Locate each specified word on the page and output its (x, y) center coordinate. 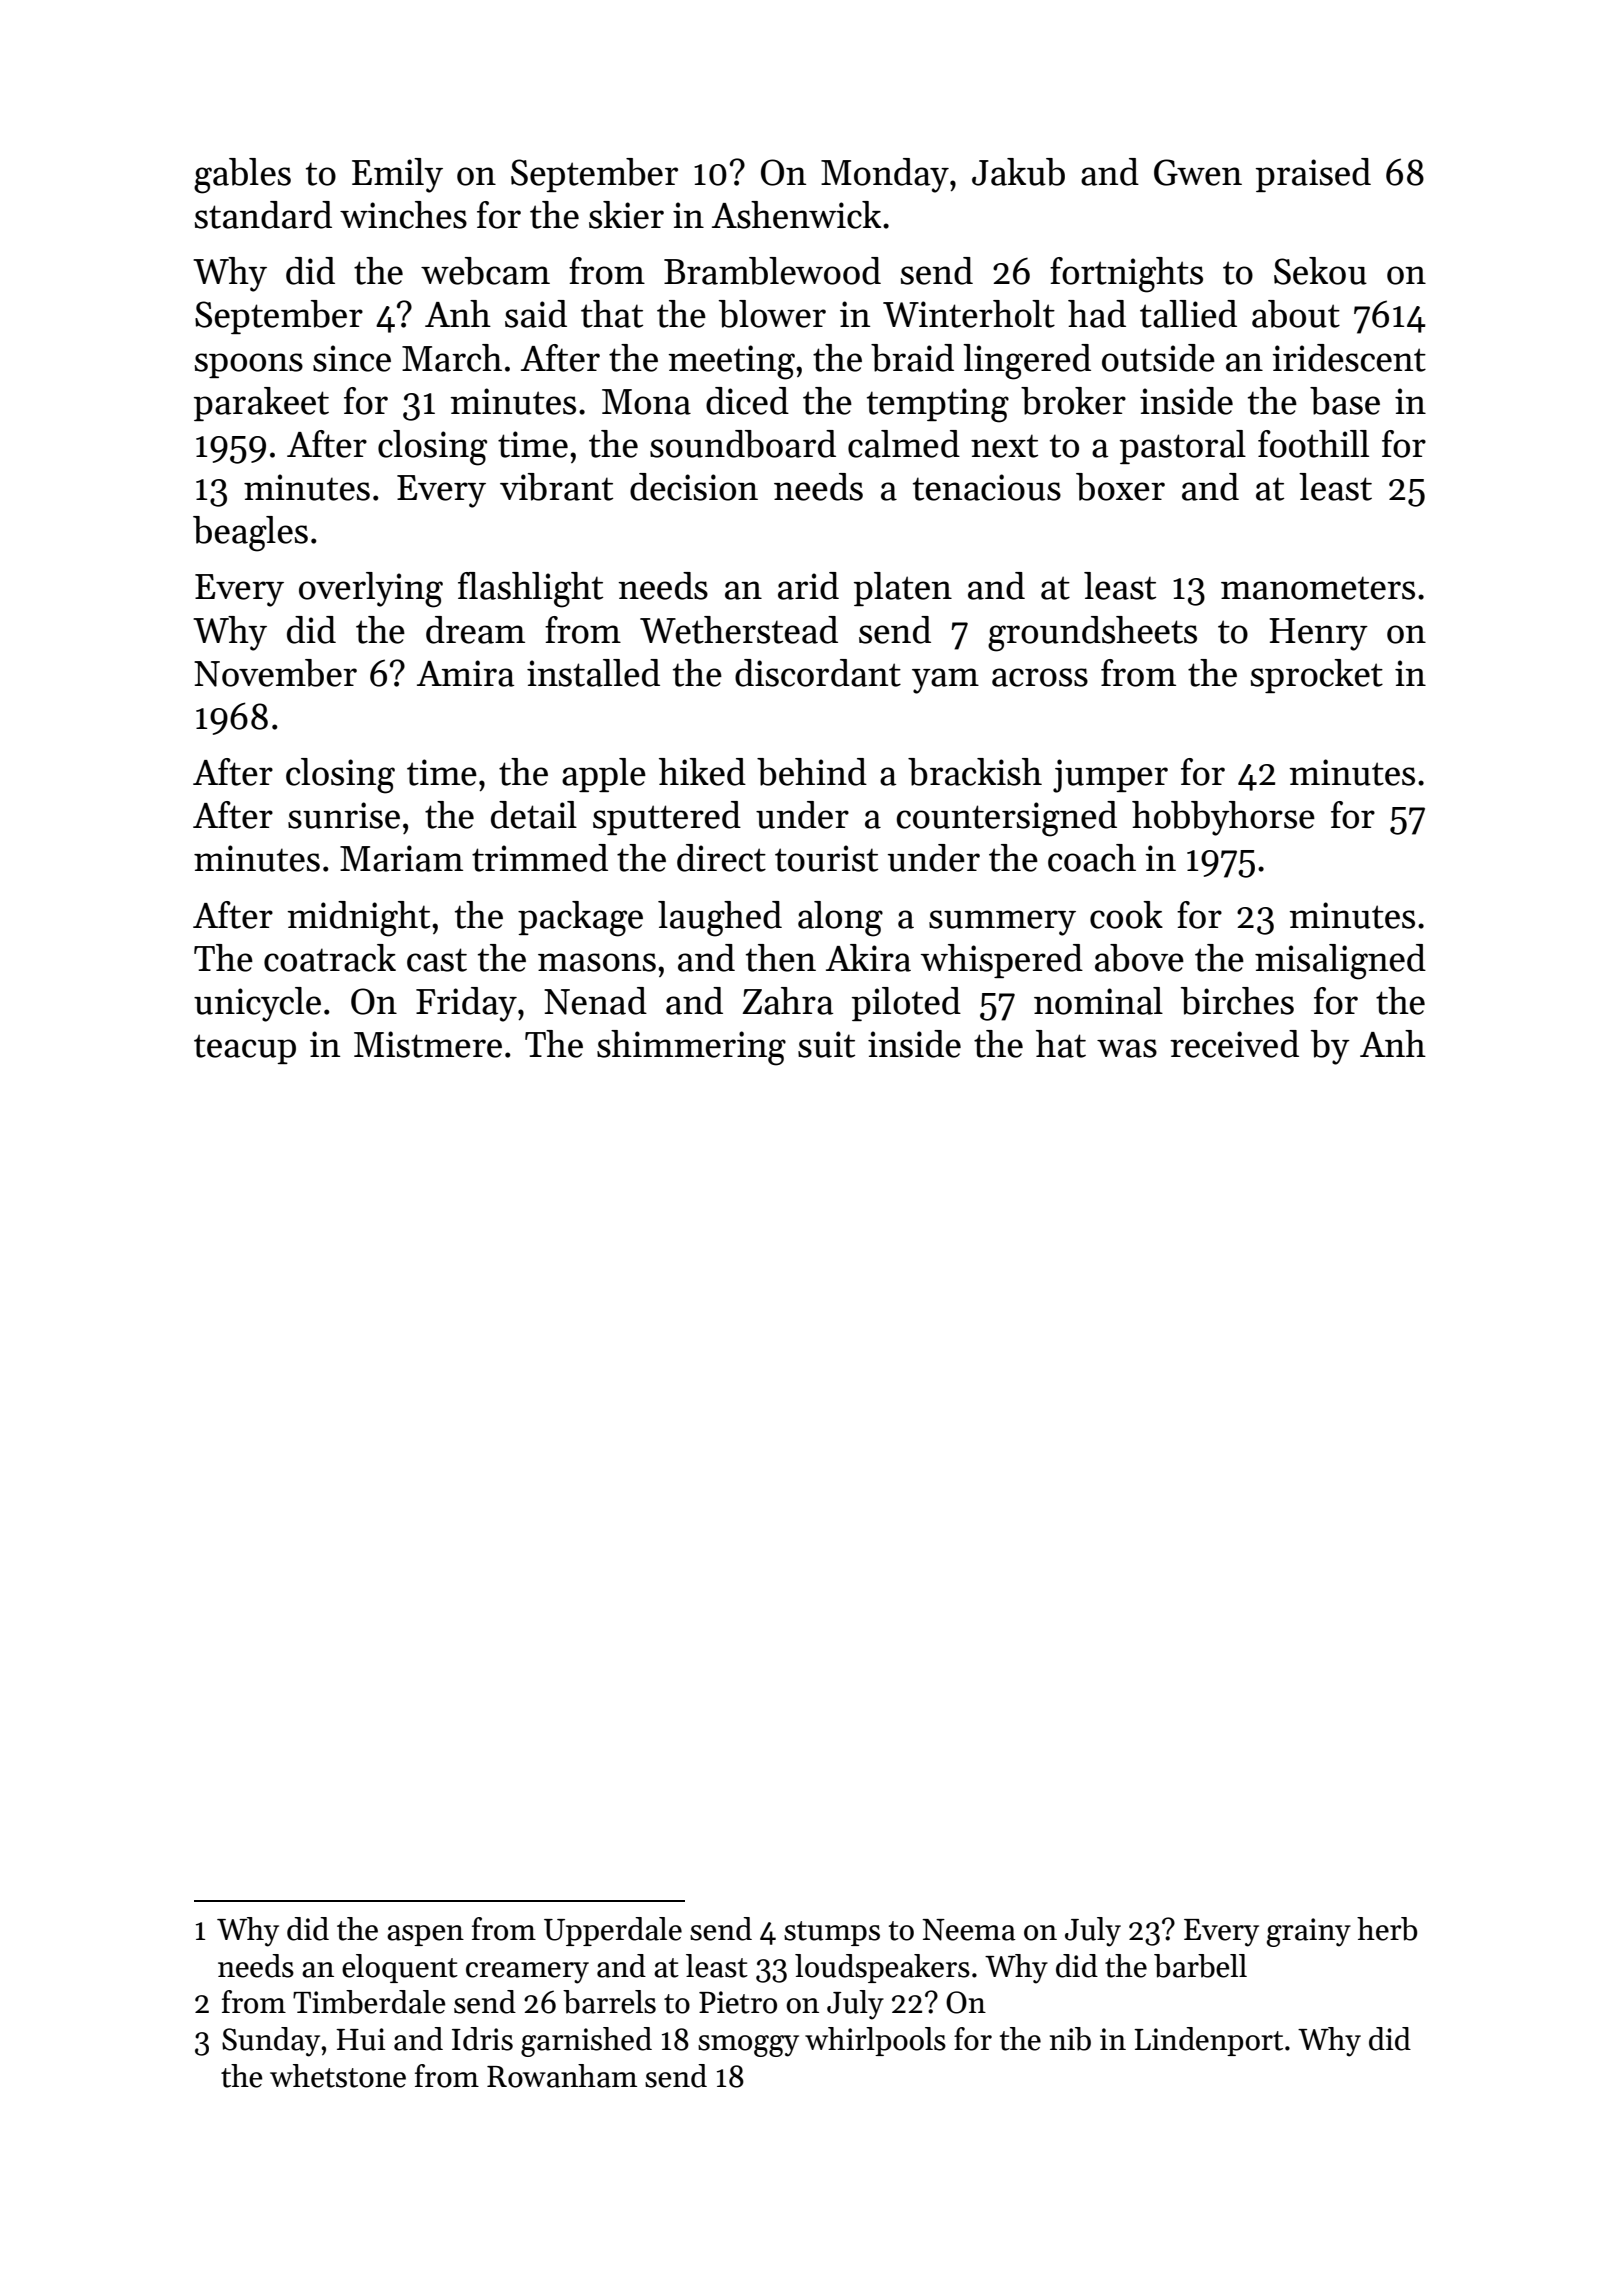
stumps (832, 1933)
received (1234, 1044)
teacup (245, 1049)
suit (826, 1044)
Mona (646, 402)
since (352, 358)
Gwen (1198, 172)
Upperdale (613, 1931)
